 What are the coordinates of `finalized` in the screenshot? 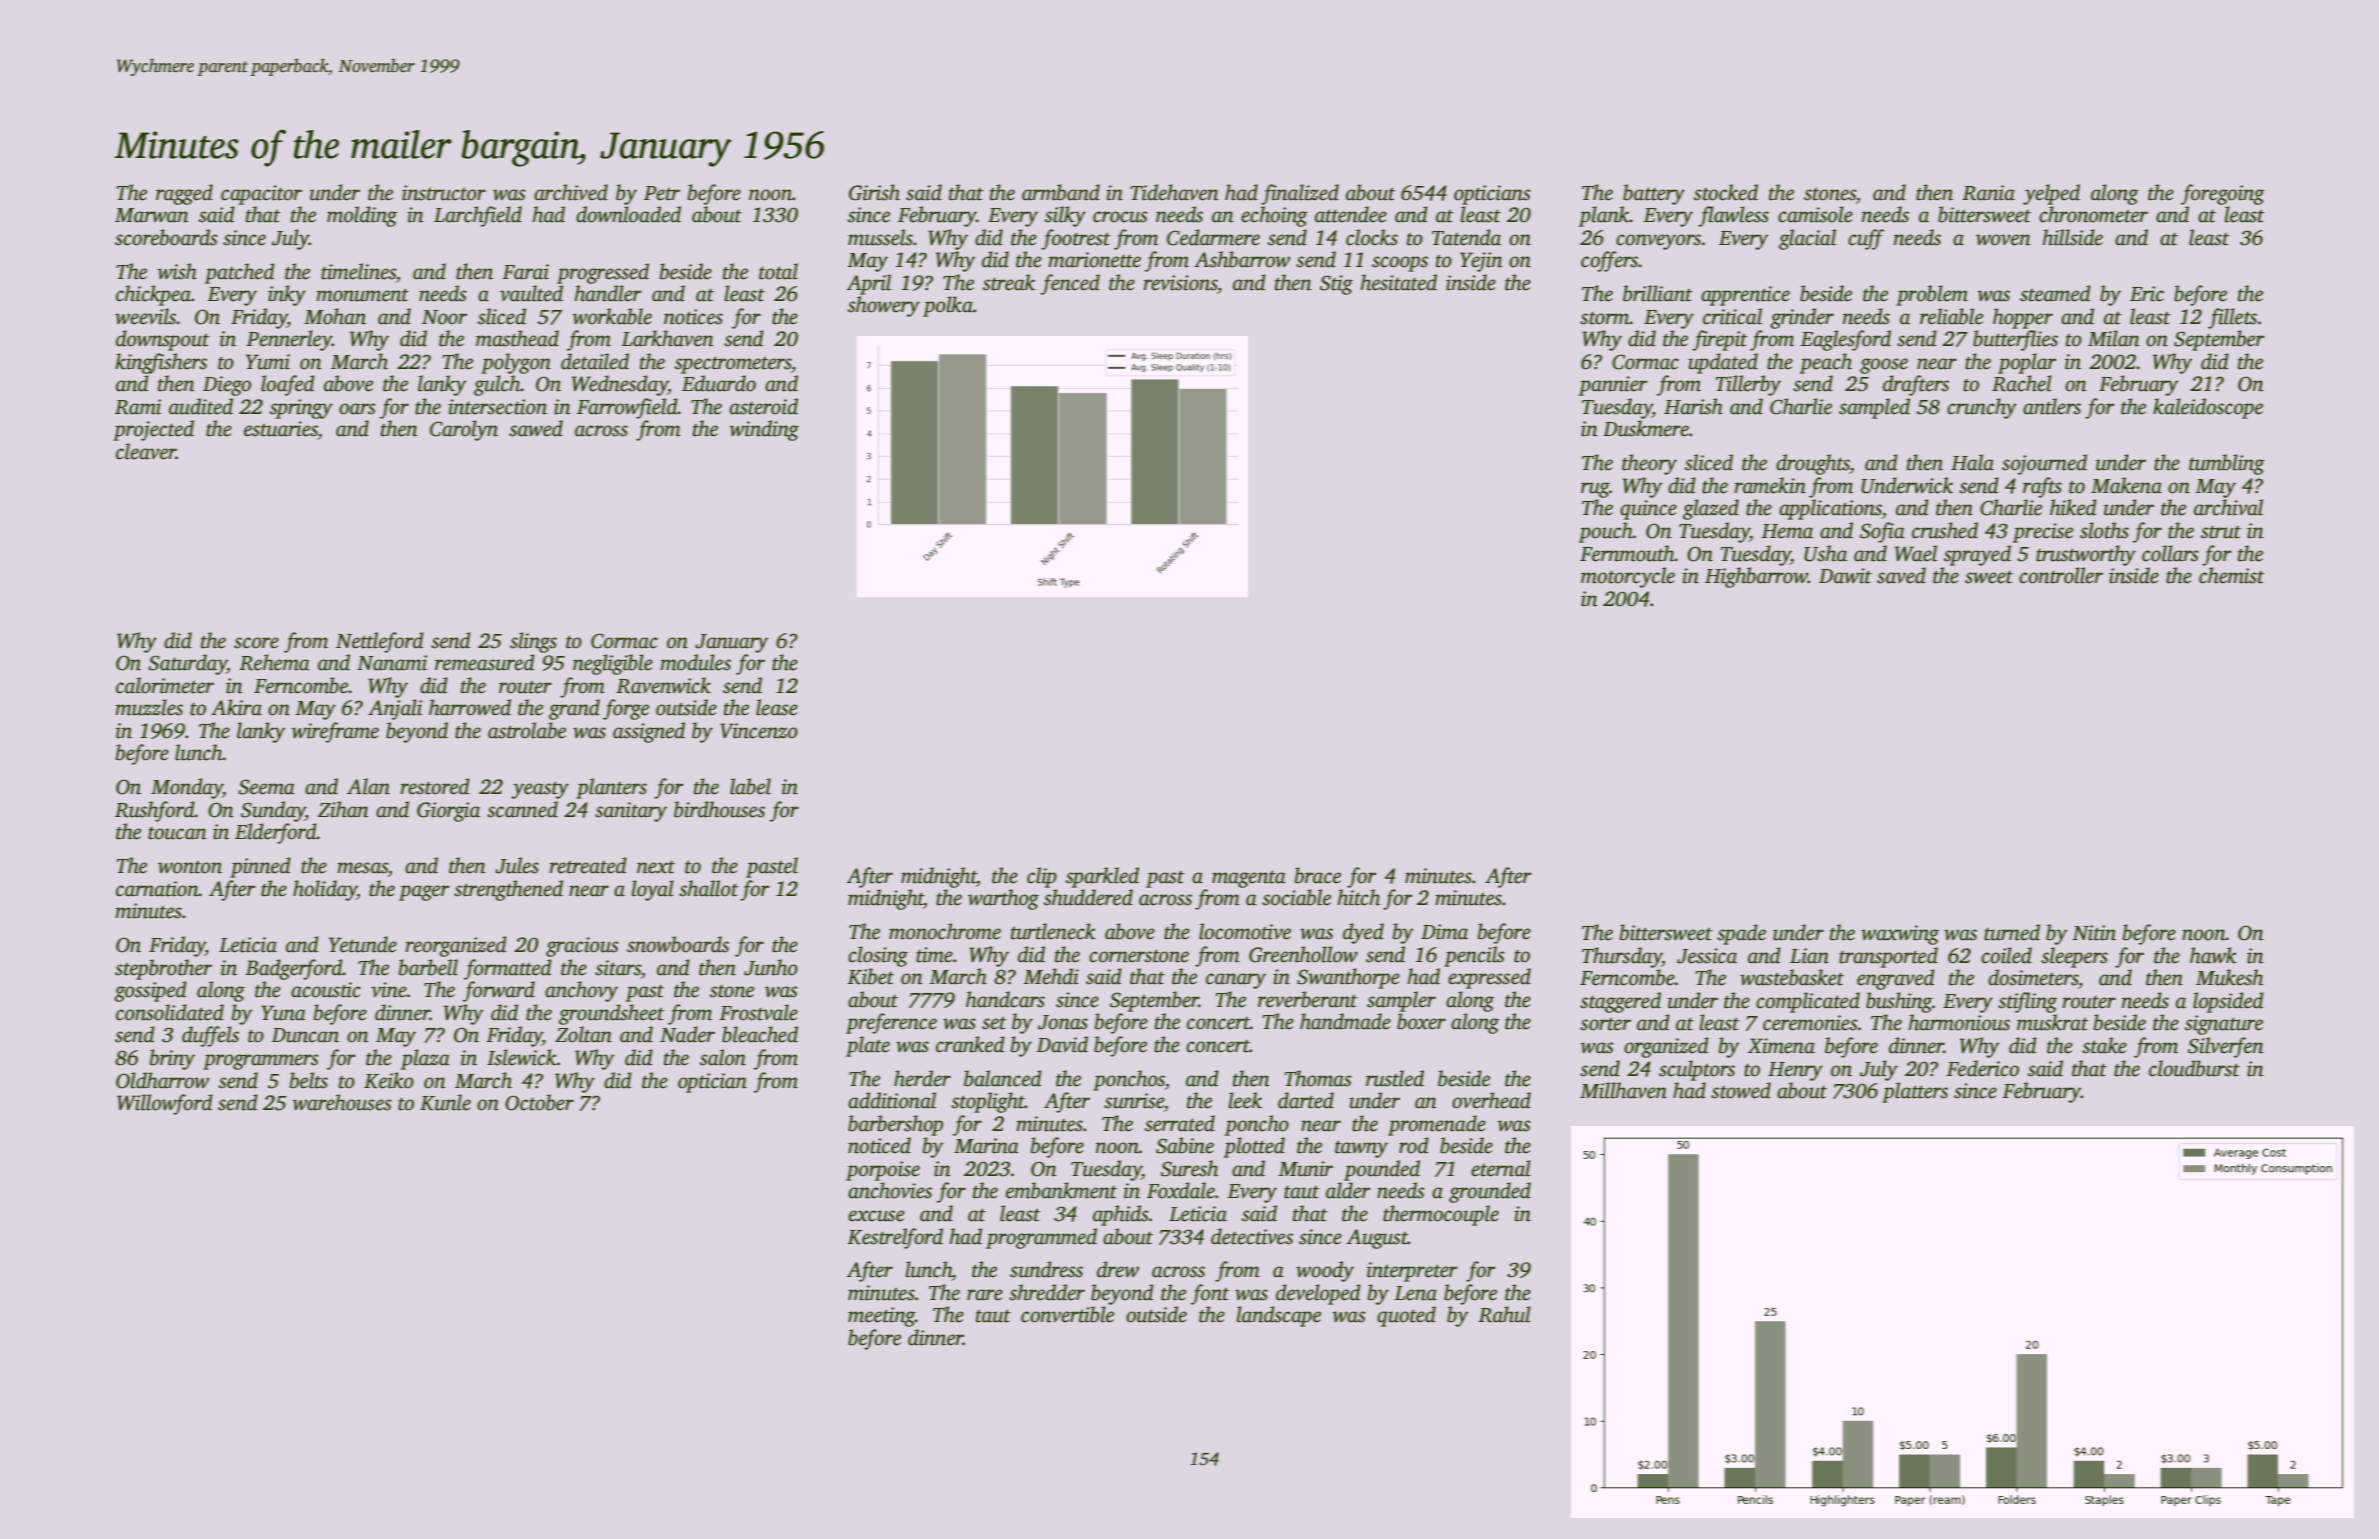 It's located at (1300, 194).
